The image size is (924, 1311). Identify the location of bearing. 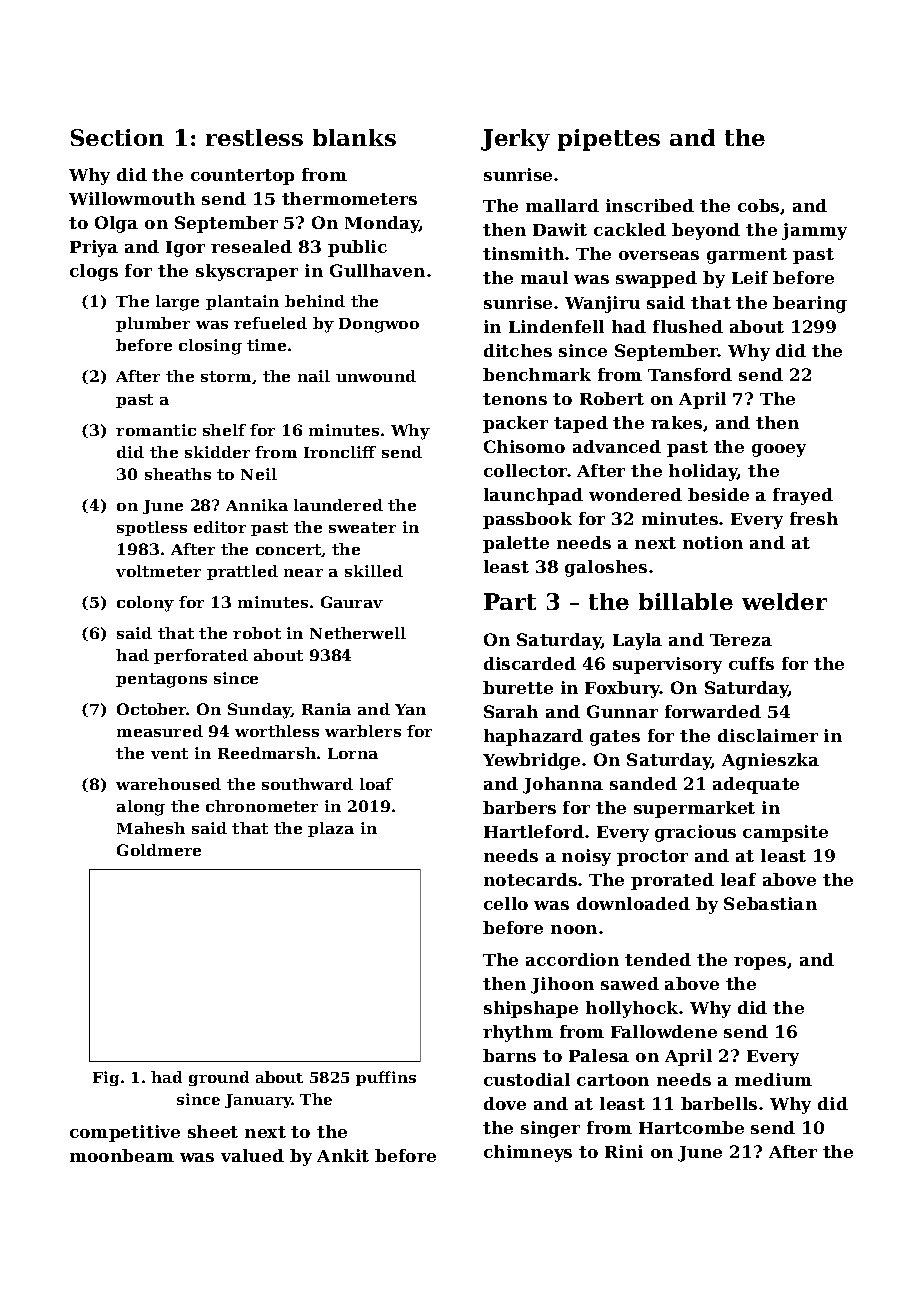
(810, 304).
